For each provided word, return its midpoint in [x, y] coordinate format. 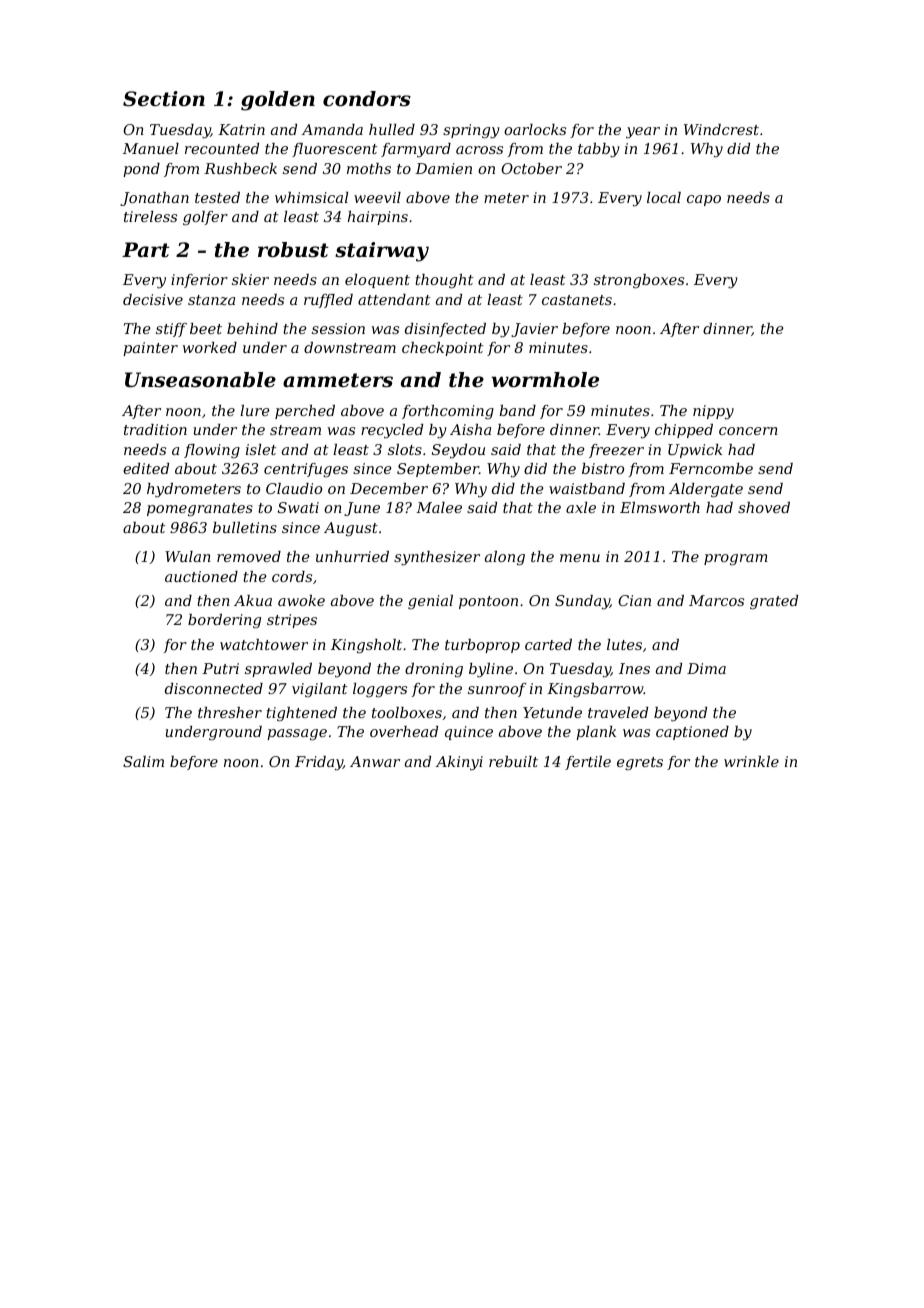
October [531, 168]
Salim [143, 761]
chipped [684, 431]
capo [704, 200]
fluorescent [334, 150]
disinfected [445, 330]
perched [305, 412]
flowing [212, 451]
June [362, 509]
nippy [713, 412]
